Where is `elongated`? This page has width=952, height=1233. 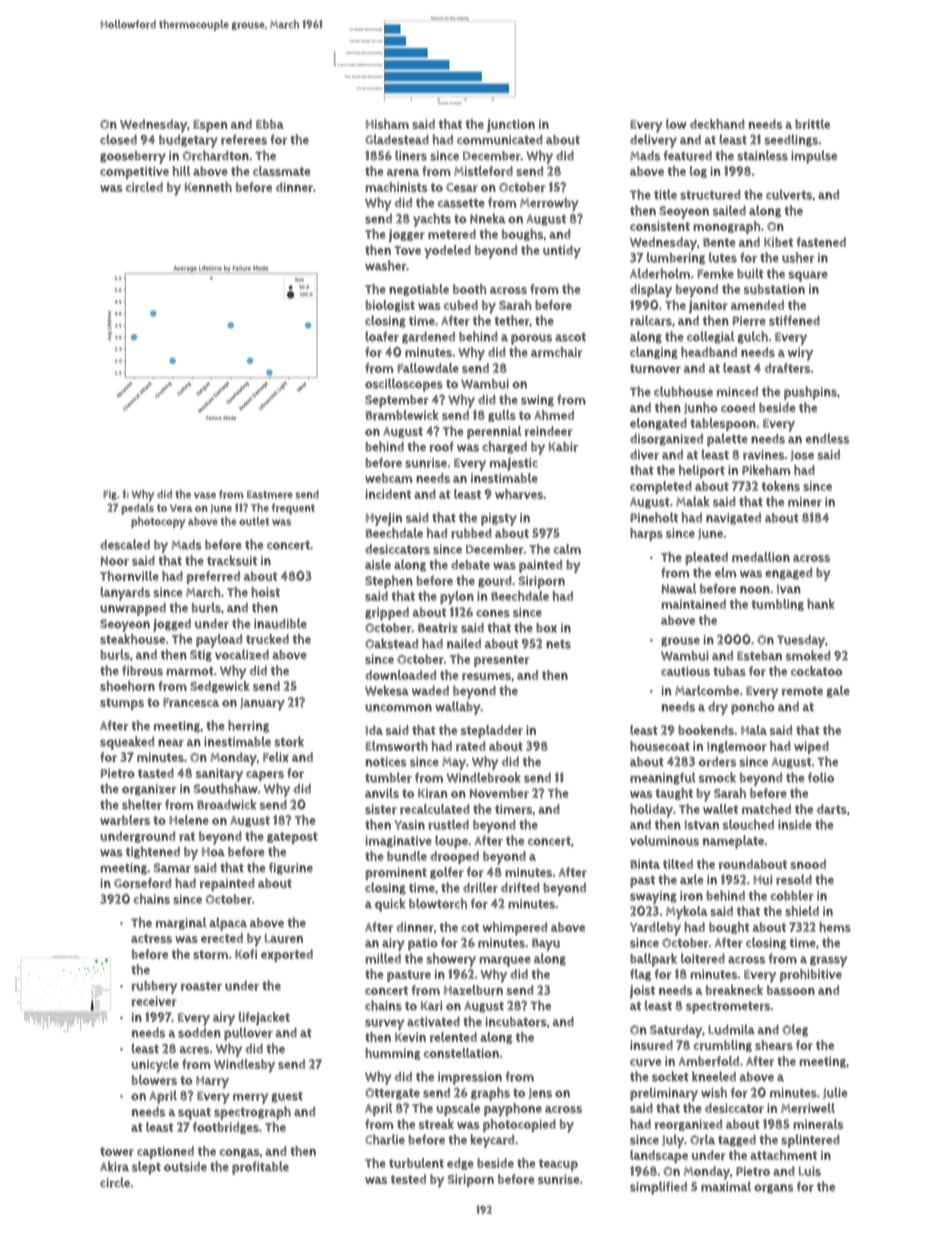
elongated is located at coordinates (658, 424).
